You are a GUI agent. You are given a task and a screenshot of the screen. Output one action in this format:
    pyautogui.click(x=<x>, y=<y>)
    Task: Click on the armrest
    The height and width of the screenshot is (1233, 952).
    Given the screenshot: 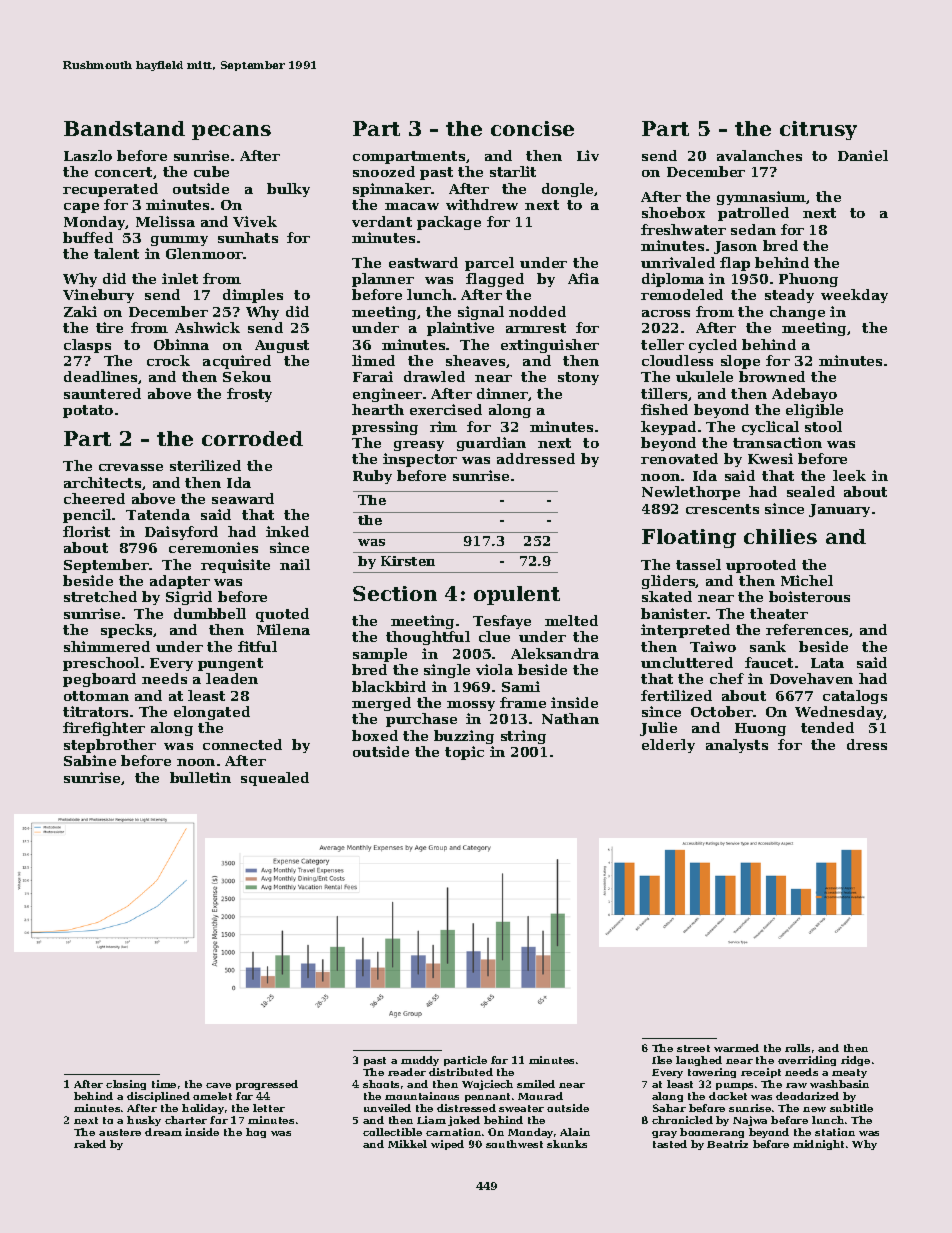 What is the action you would take?
    pyautogui.click(x=536, y=328)
